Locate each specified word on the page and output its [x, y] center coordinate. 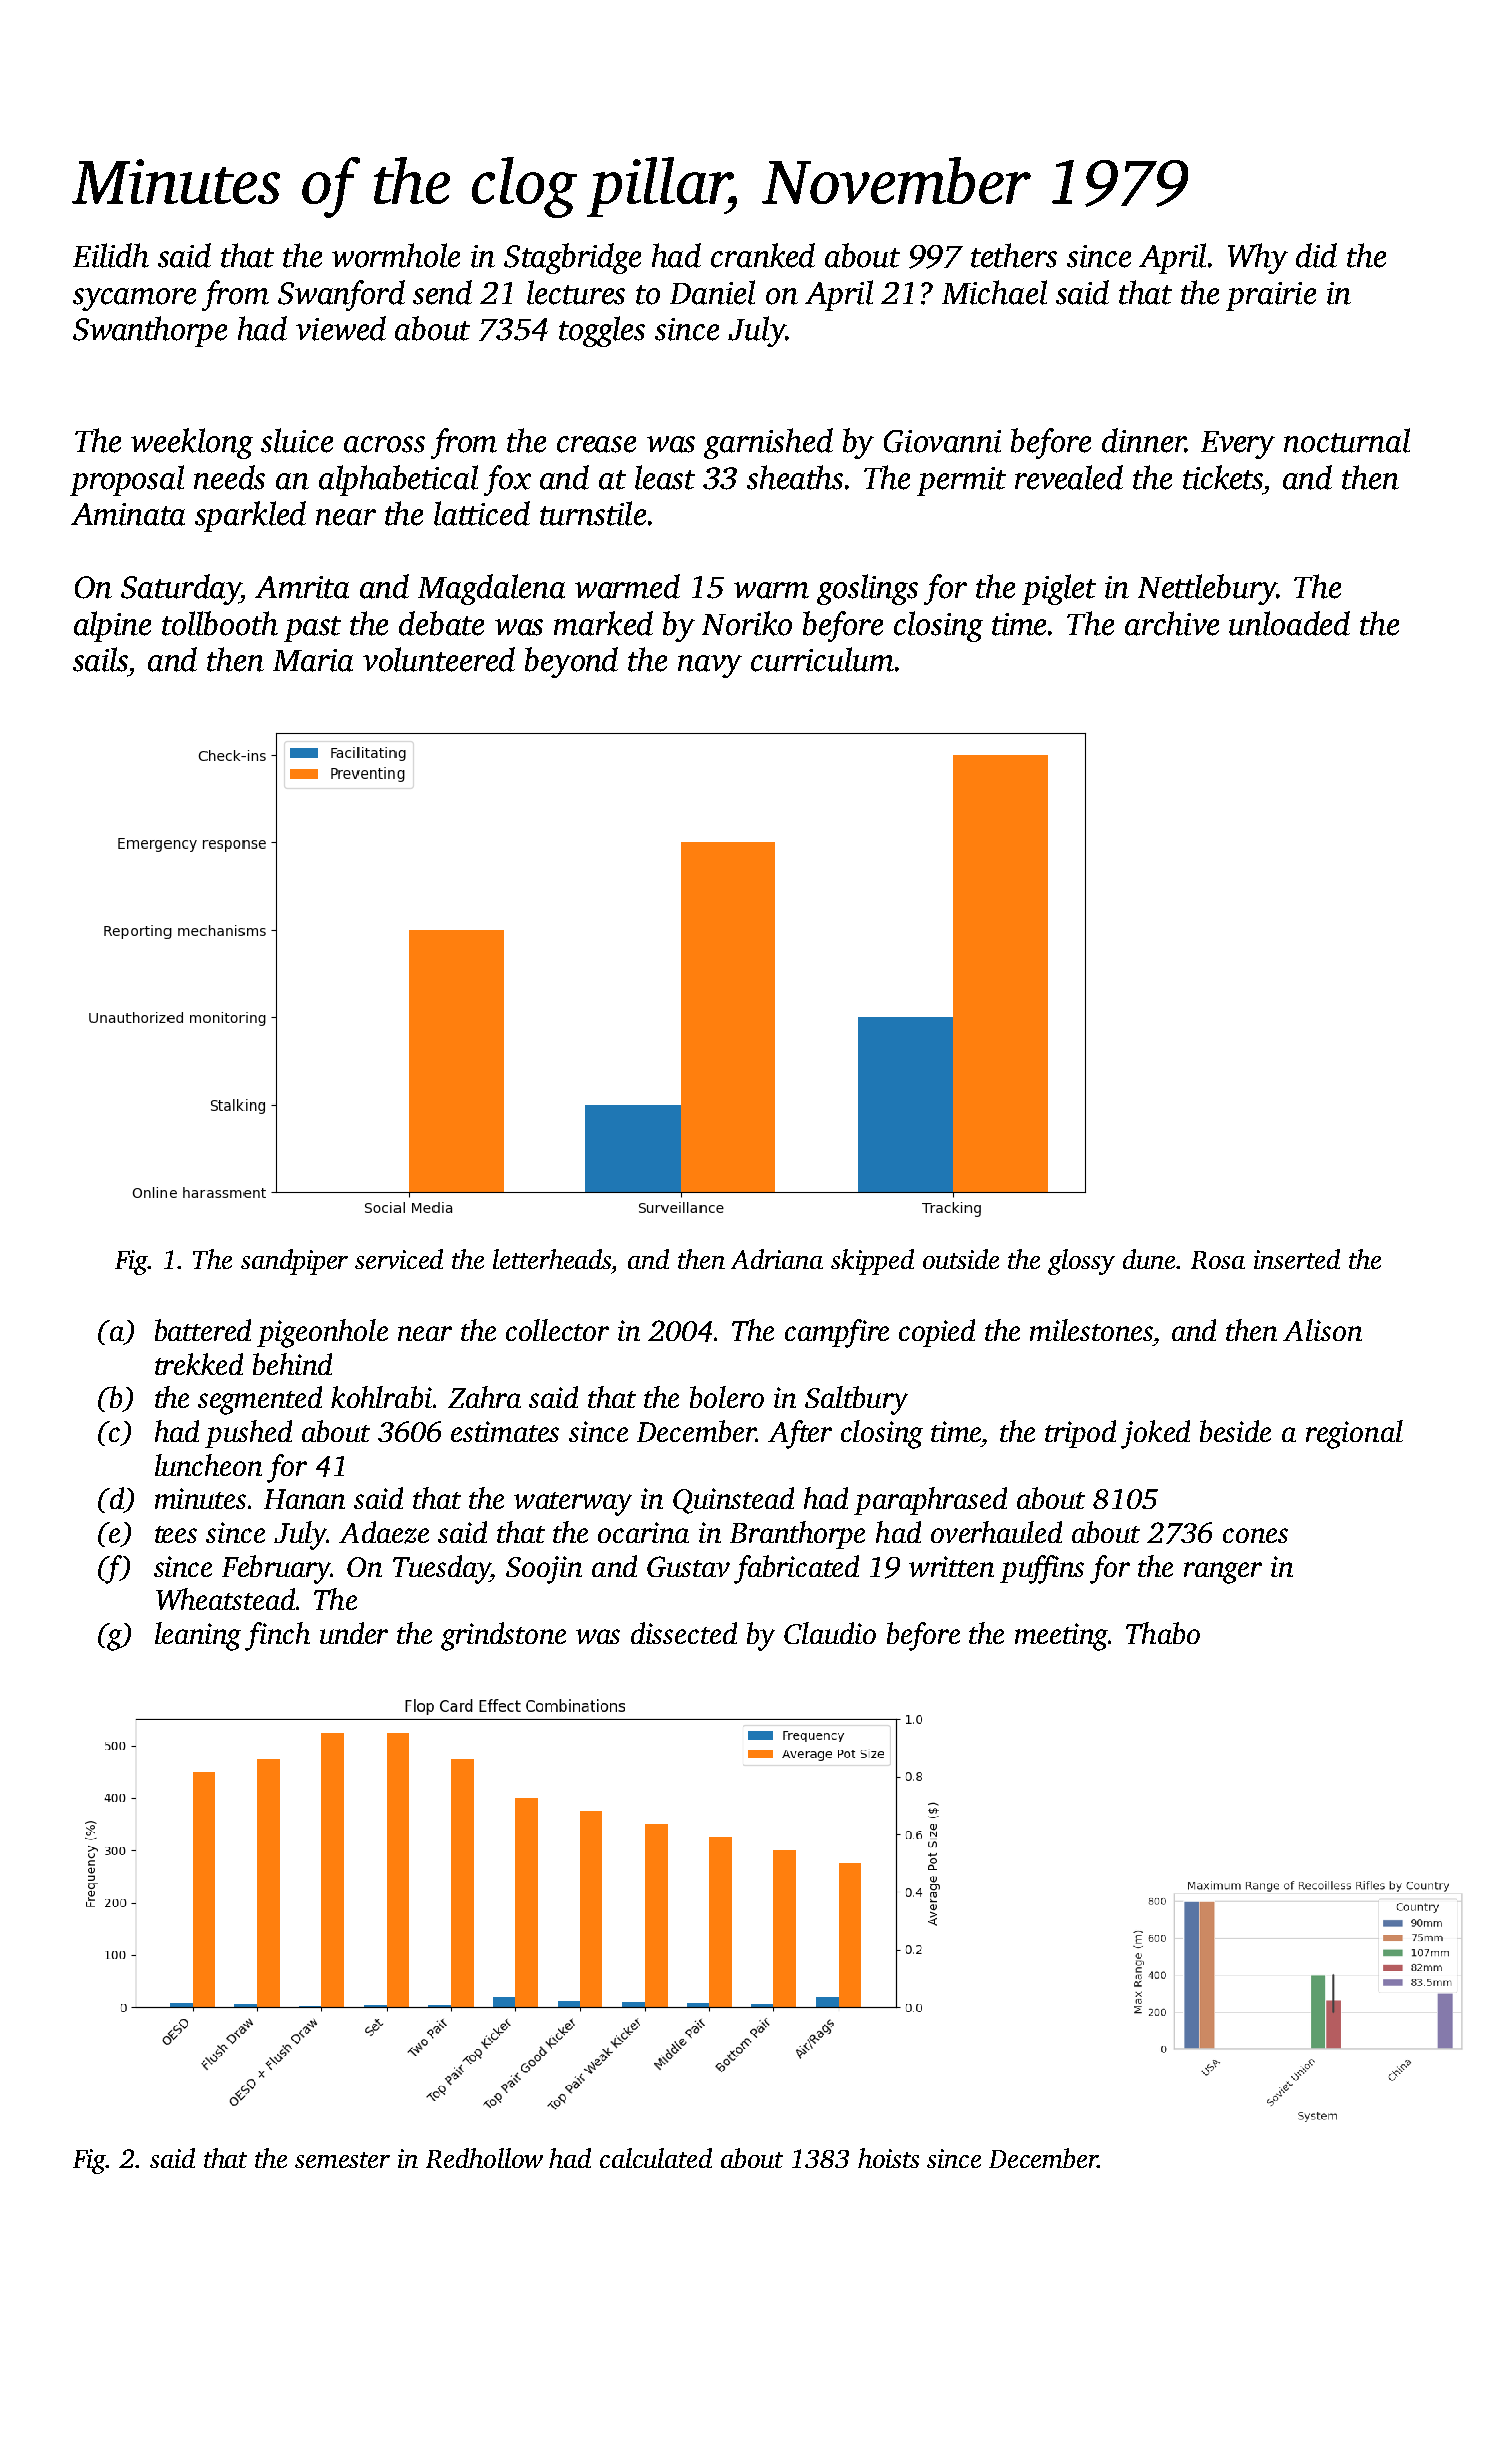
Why [1258, 258]
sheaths [795, 477]
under [354, 1633]
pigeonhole [322, 1333]
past [312, 629]
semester [342, 2160]
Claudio [830, 1633]
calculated [656, 2158]
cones [1255, 1535]
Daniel [712, 292]
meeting [1061, 1637]
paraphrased [930, 1501]
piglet [1059, 589]
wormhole [396, 255]
